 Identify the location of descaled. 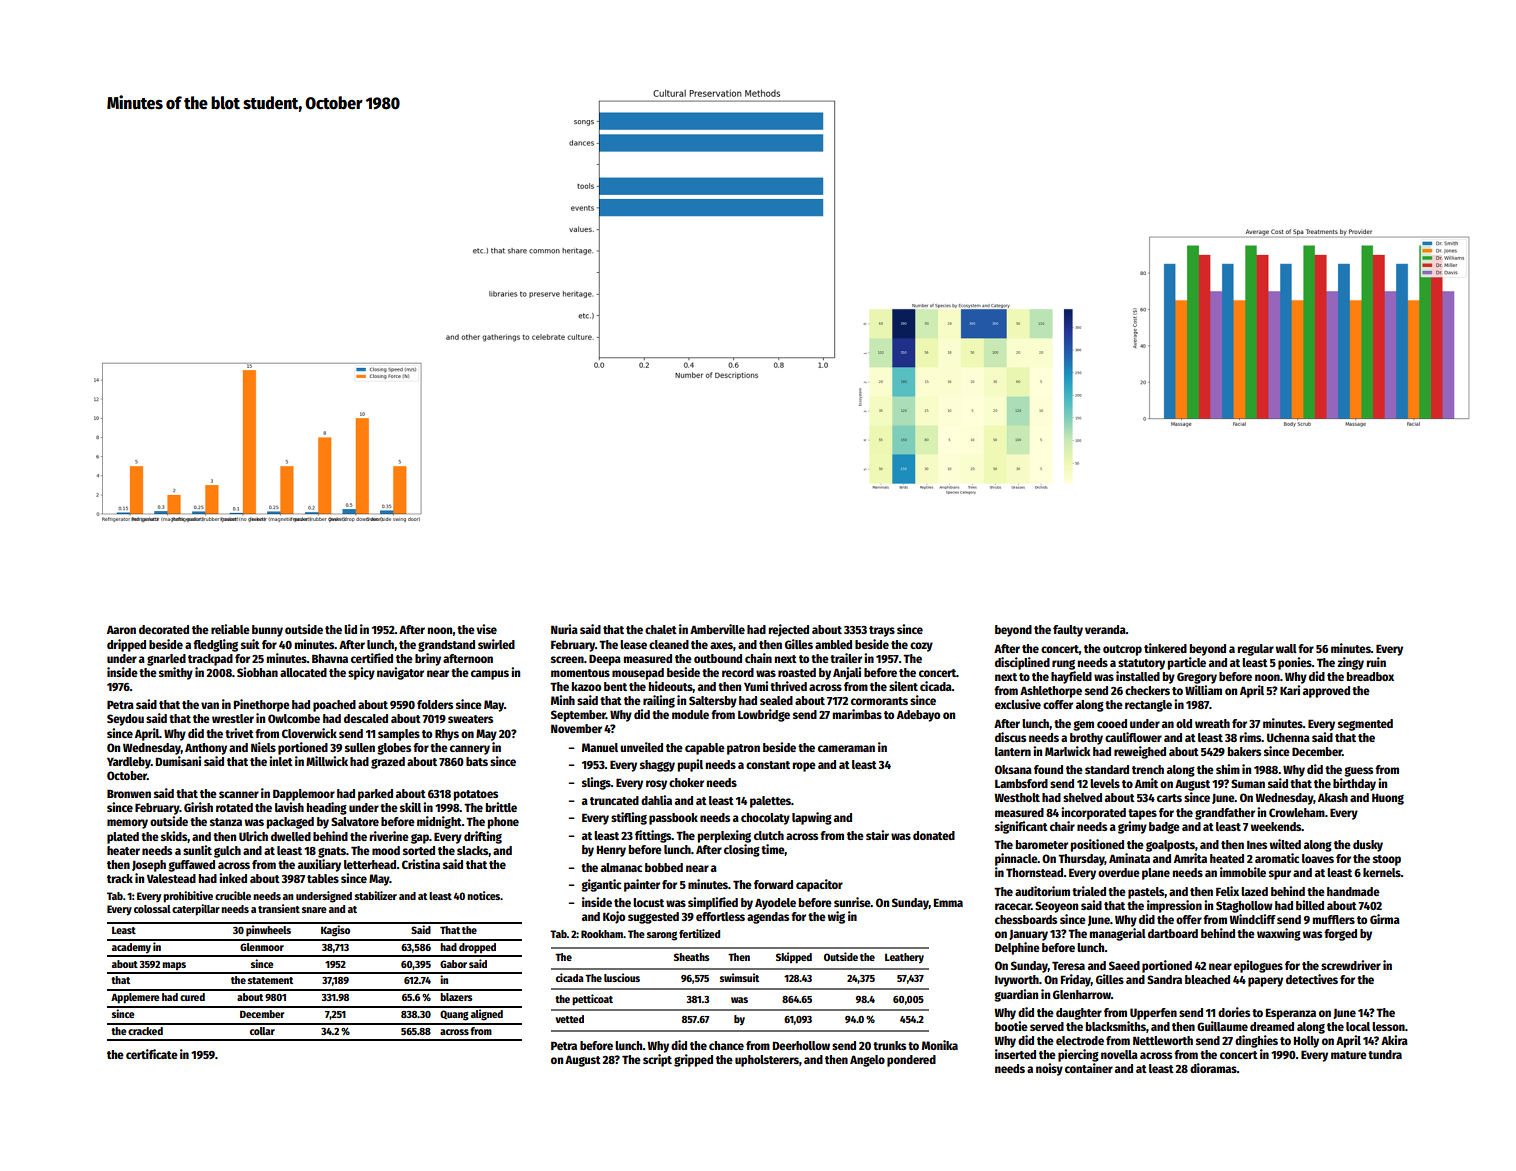
(366, 718).
